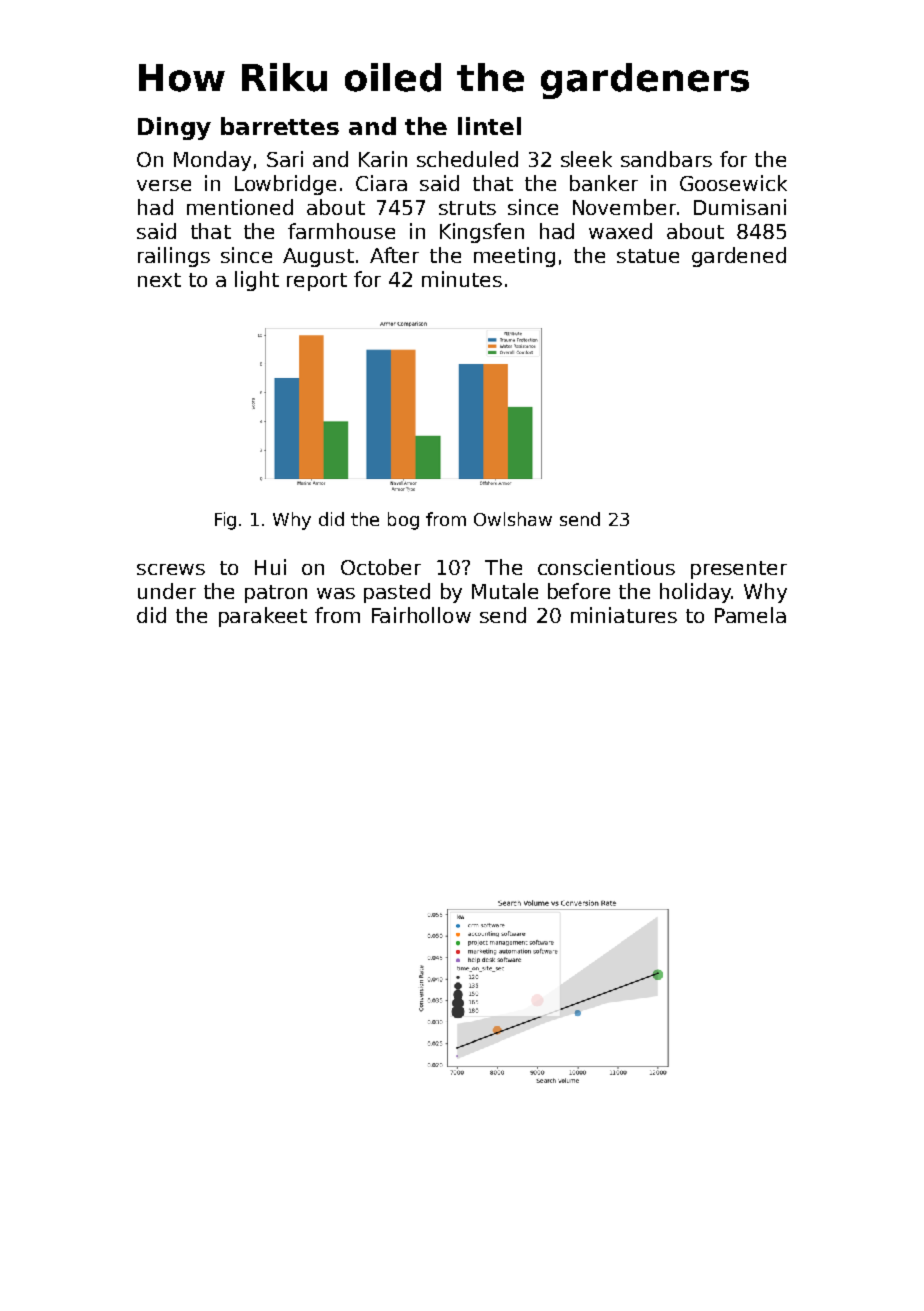 Image resolution: width=924 pixels, height=1311 pixels. Describe the element at coordinates (263, 617) in the screenshot. I see `parakeet` at that location.
